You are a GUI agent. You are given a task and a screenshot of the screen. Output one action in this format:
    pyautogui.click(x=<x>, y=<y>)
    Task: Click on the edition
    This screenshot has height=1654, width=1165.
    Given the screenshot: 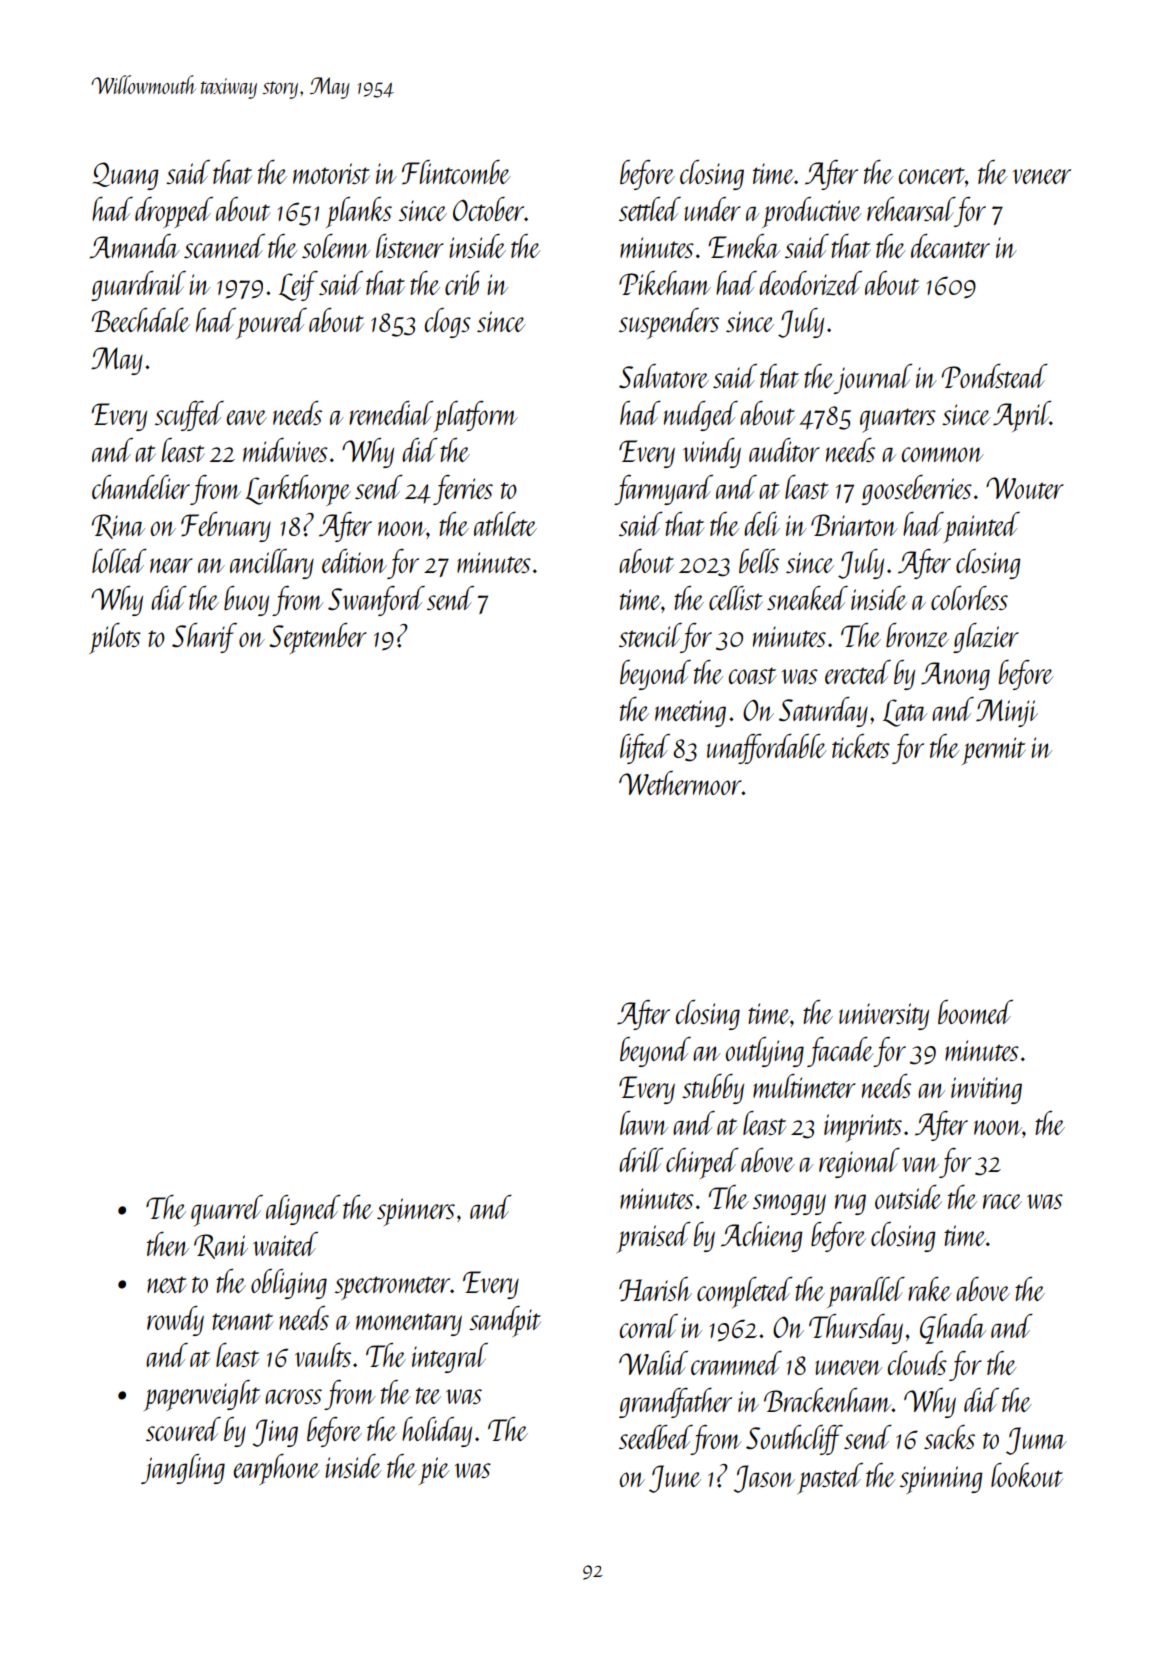 What is the action you would take?
    pyautogui.click(x=354, y=561)
